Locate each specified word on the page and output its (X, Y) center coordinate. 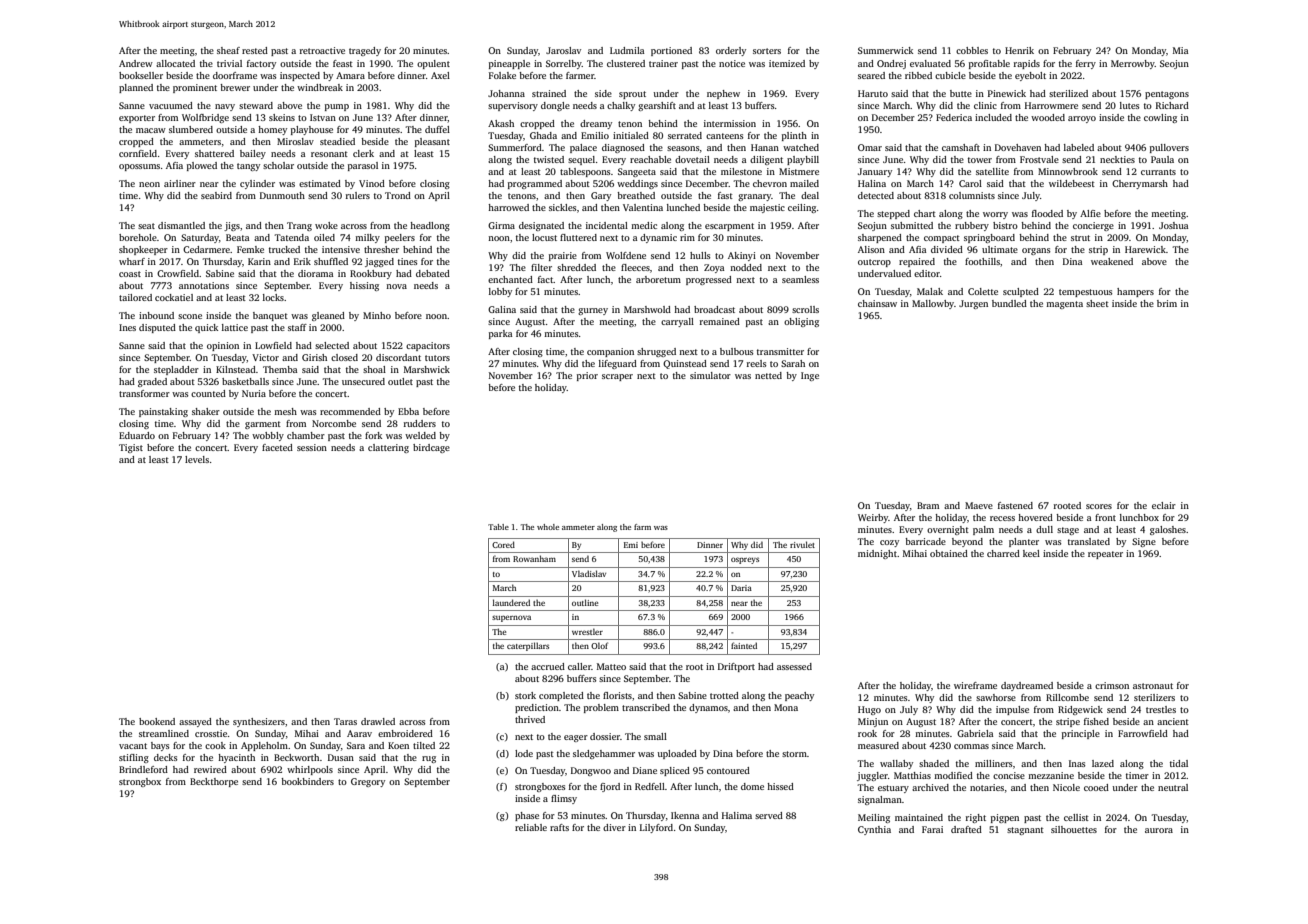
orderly (731, 51)
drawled (378, 721)
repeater (1105, 555)
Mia (1181, 50)
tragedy (365, 51)
